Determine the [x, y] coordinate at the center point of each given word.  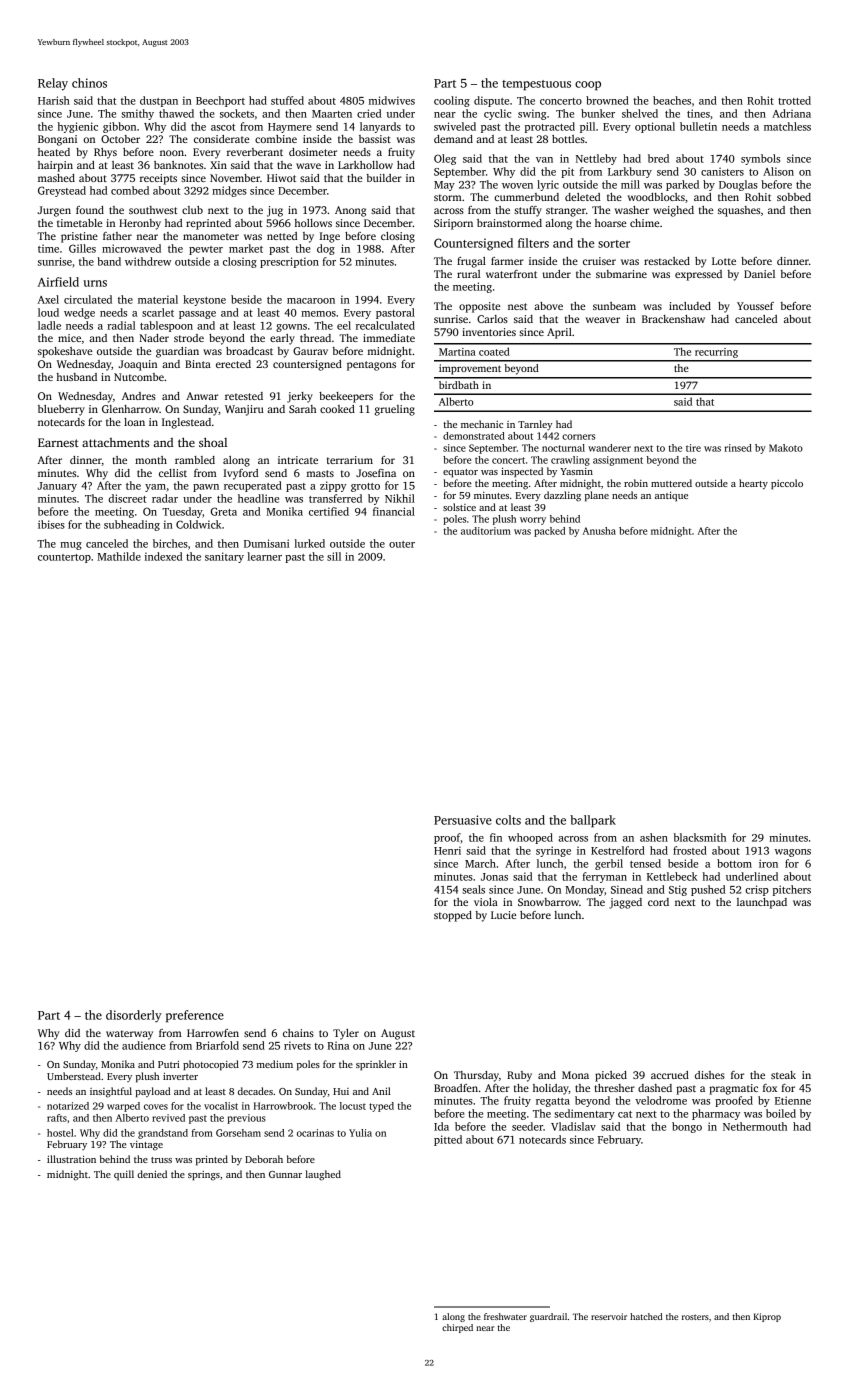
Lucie [503, 915]
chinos [89, 83]
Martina [457, 352]
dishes [710, 1075]
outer [402, 544]
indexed [163, 556]
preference [195, 1016]
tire [693, 448]
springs [204, 1176]
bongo [687, 1127]
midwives [392, 100]
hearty [753, 484]
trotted [794, 100]
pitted [448, 1140]
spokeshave [65, 352]
